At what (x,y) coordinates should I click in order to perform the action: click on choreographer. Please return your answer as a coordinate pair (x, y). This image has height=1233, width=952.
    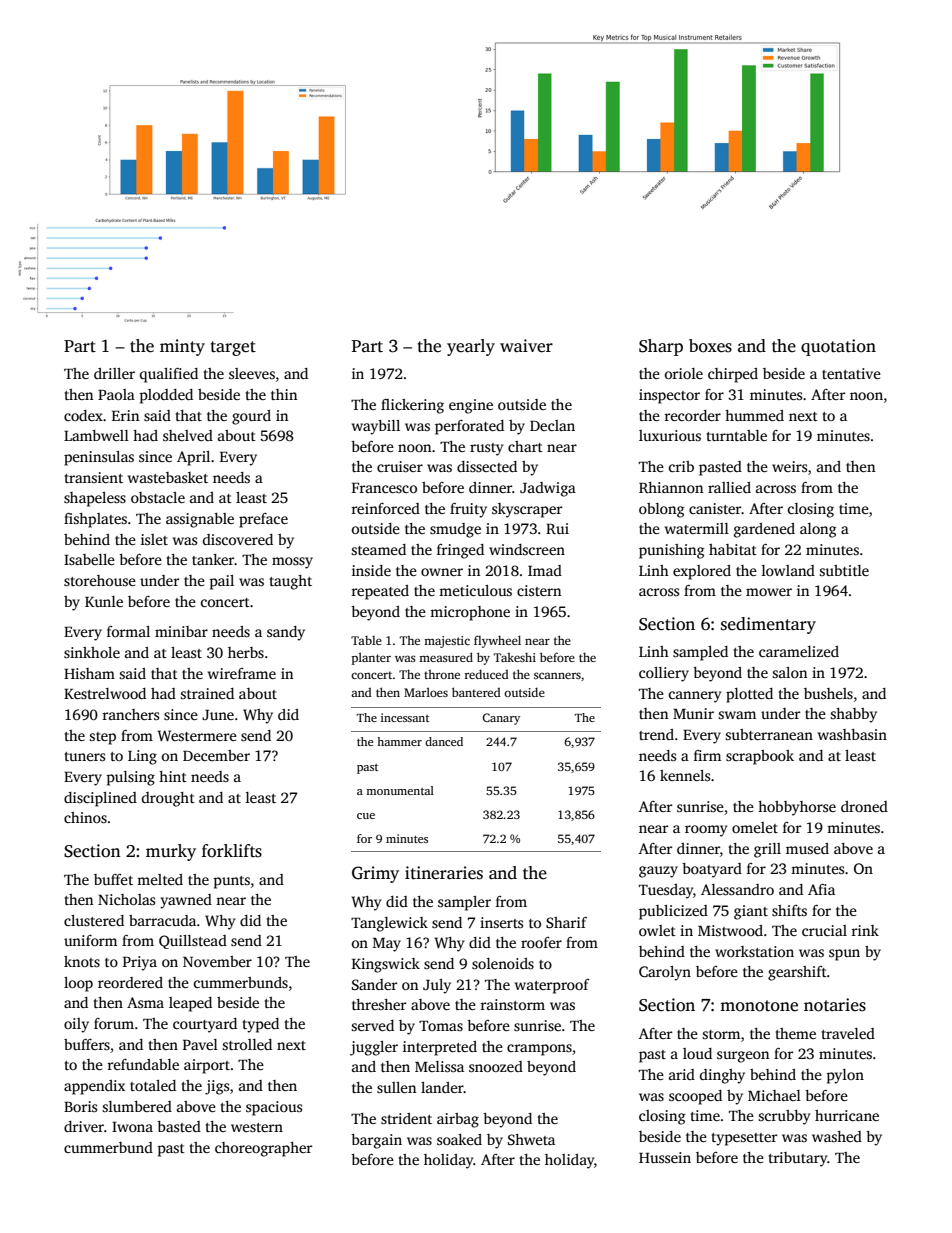
    Looking at the image, I should click on (263, 1149).
